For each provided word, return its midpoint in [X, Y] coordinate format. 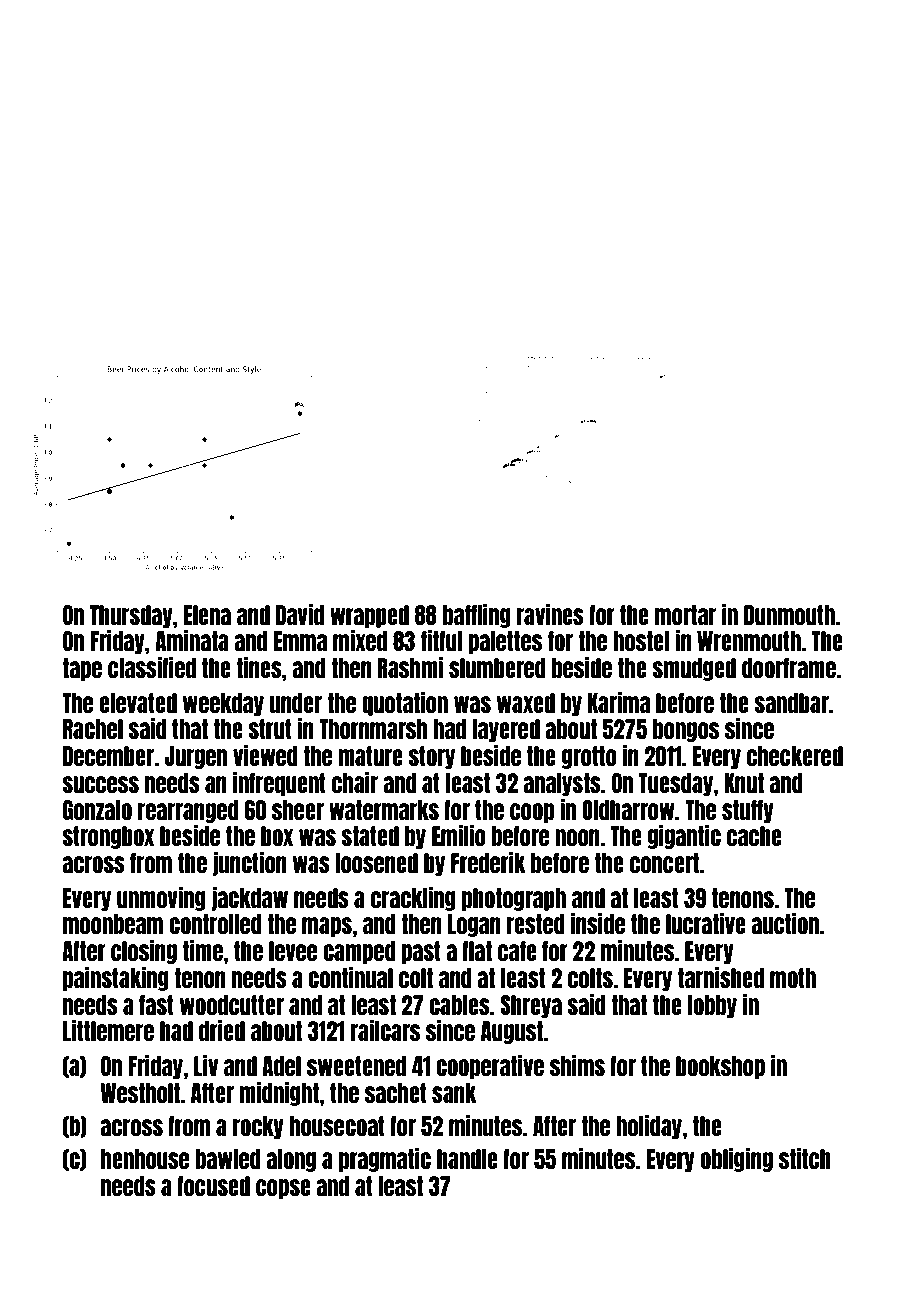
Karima [619, 702]
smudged [694, 669]
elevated [138, 703]
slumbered [497, 668]
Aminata [192, 640]
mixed [360, 640]
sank [454, 1093]
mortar [685, 615]
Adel [281, 1066]
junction [250, 863]
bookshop [720, 1067]
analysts [562, 784]
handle [467, 1159]
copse [283, 1189]
